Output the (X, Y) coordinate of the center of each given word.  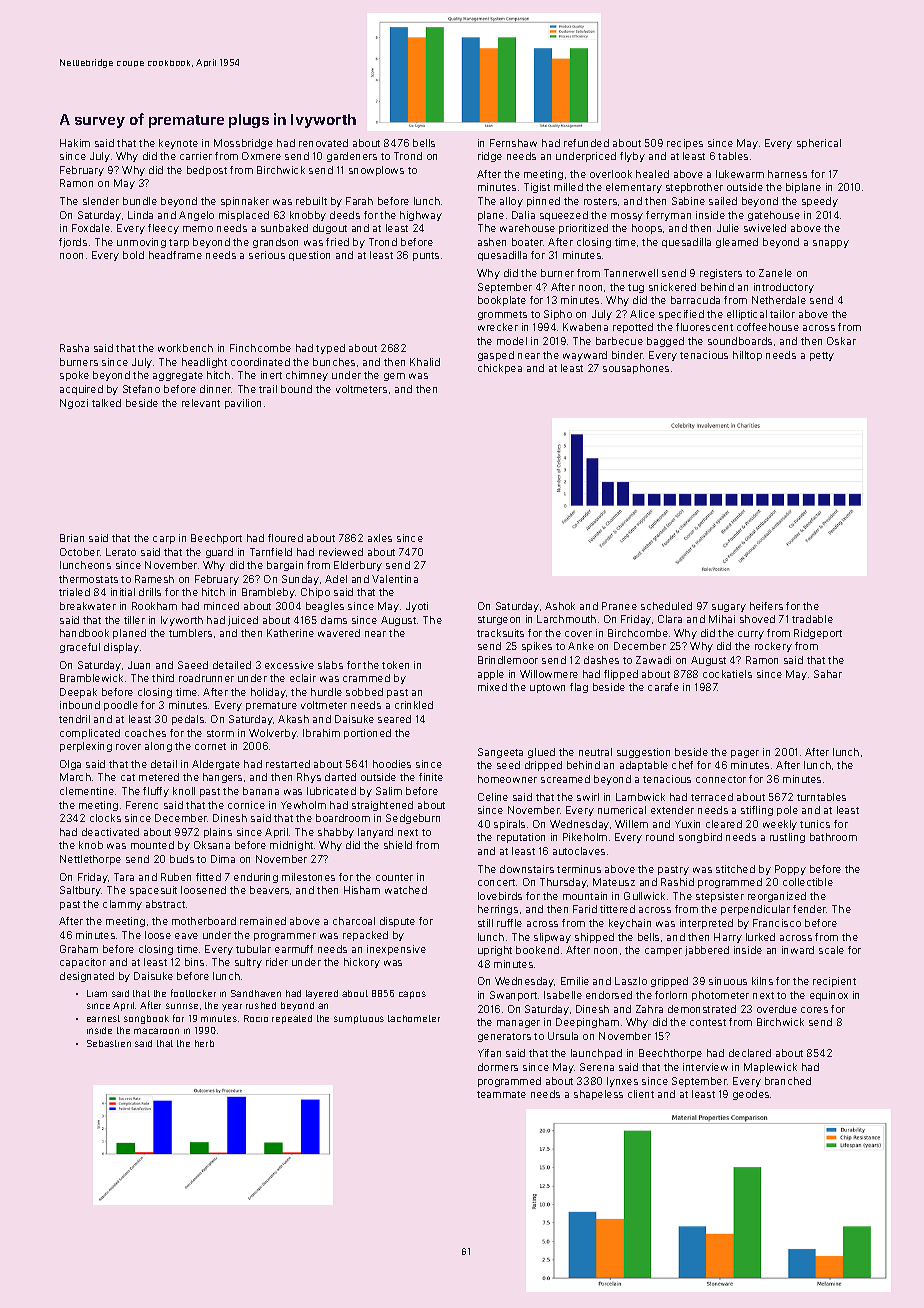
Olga (70, 765)
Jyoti (417, 607)
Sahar (828, 674)
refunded (586, 143)
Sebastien (109, 1043)
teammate (501, 1094)
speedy (820, 202)
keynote (178, 144)
